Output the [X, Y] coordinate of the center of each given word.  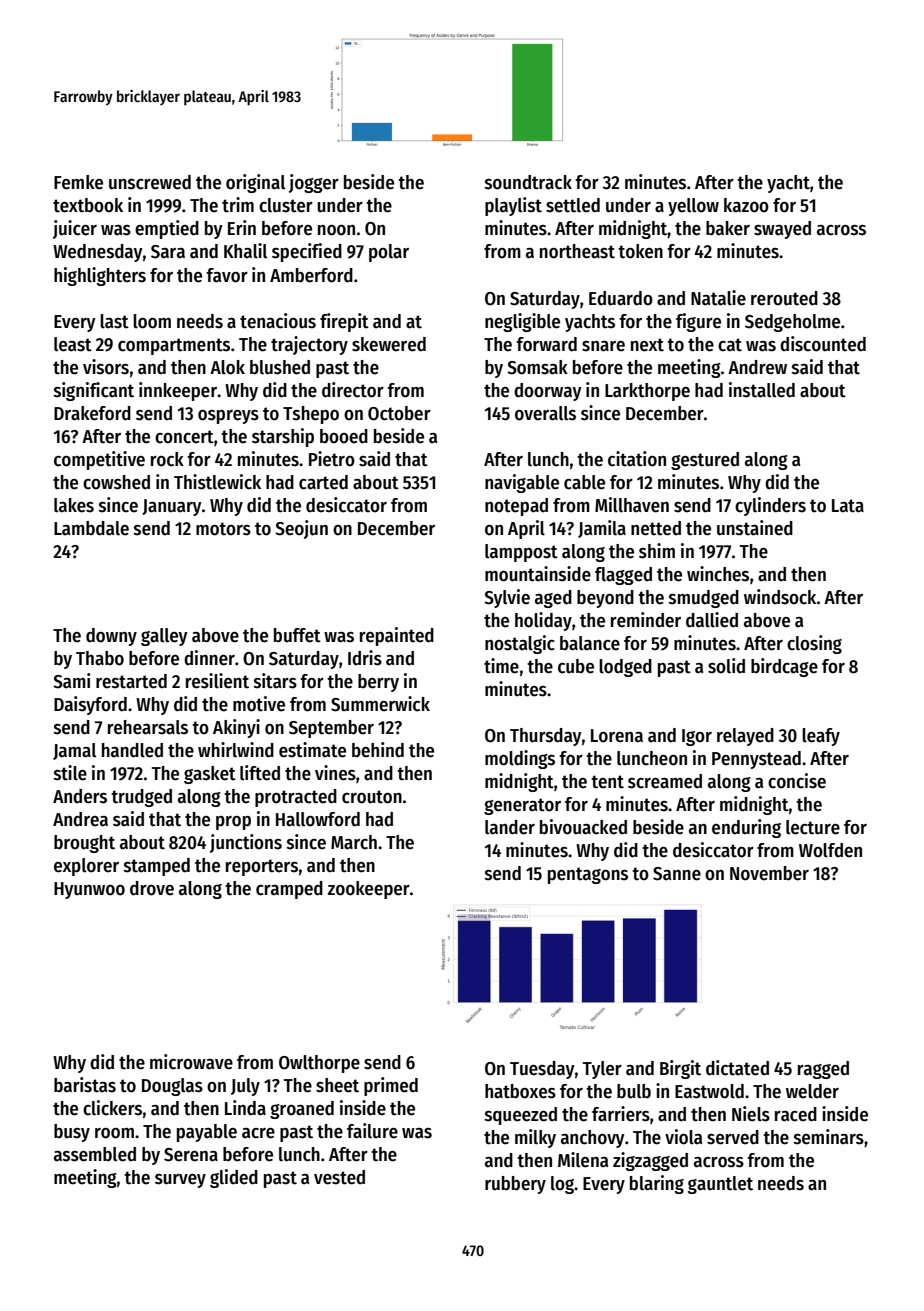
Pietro [332, 459]
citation [637, 459]
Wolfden [830, 850]
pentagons [588, 875]
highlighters [100, 276]
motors [223, 529]
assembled [95, 1154]
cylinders [770, 506]
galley [164, 637]
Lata [848, 506]
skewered [389, 344]
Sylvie [507, 598]
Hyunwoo [89, 890]
